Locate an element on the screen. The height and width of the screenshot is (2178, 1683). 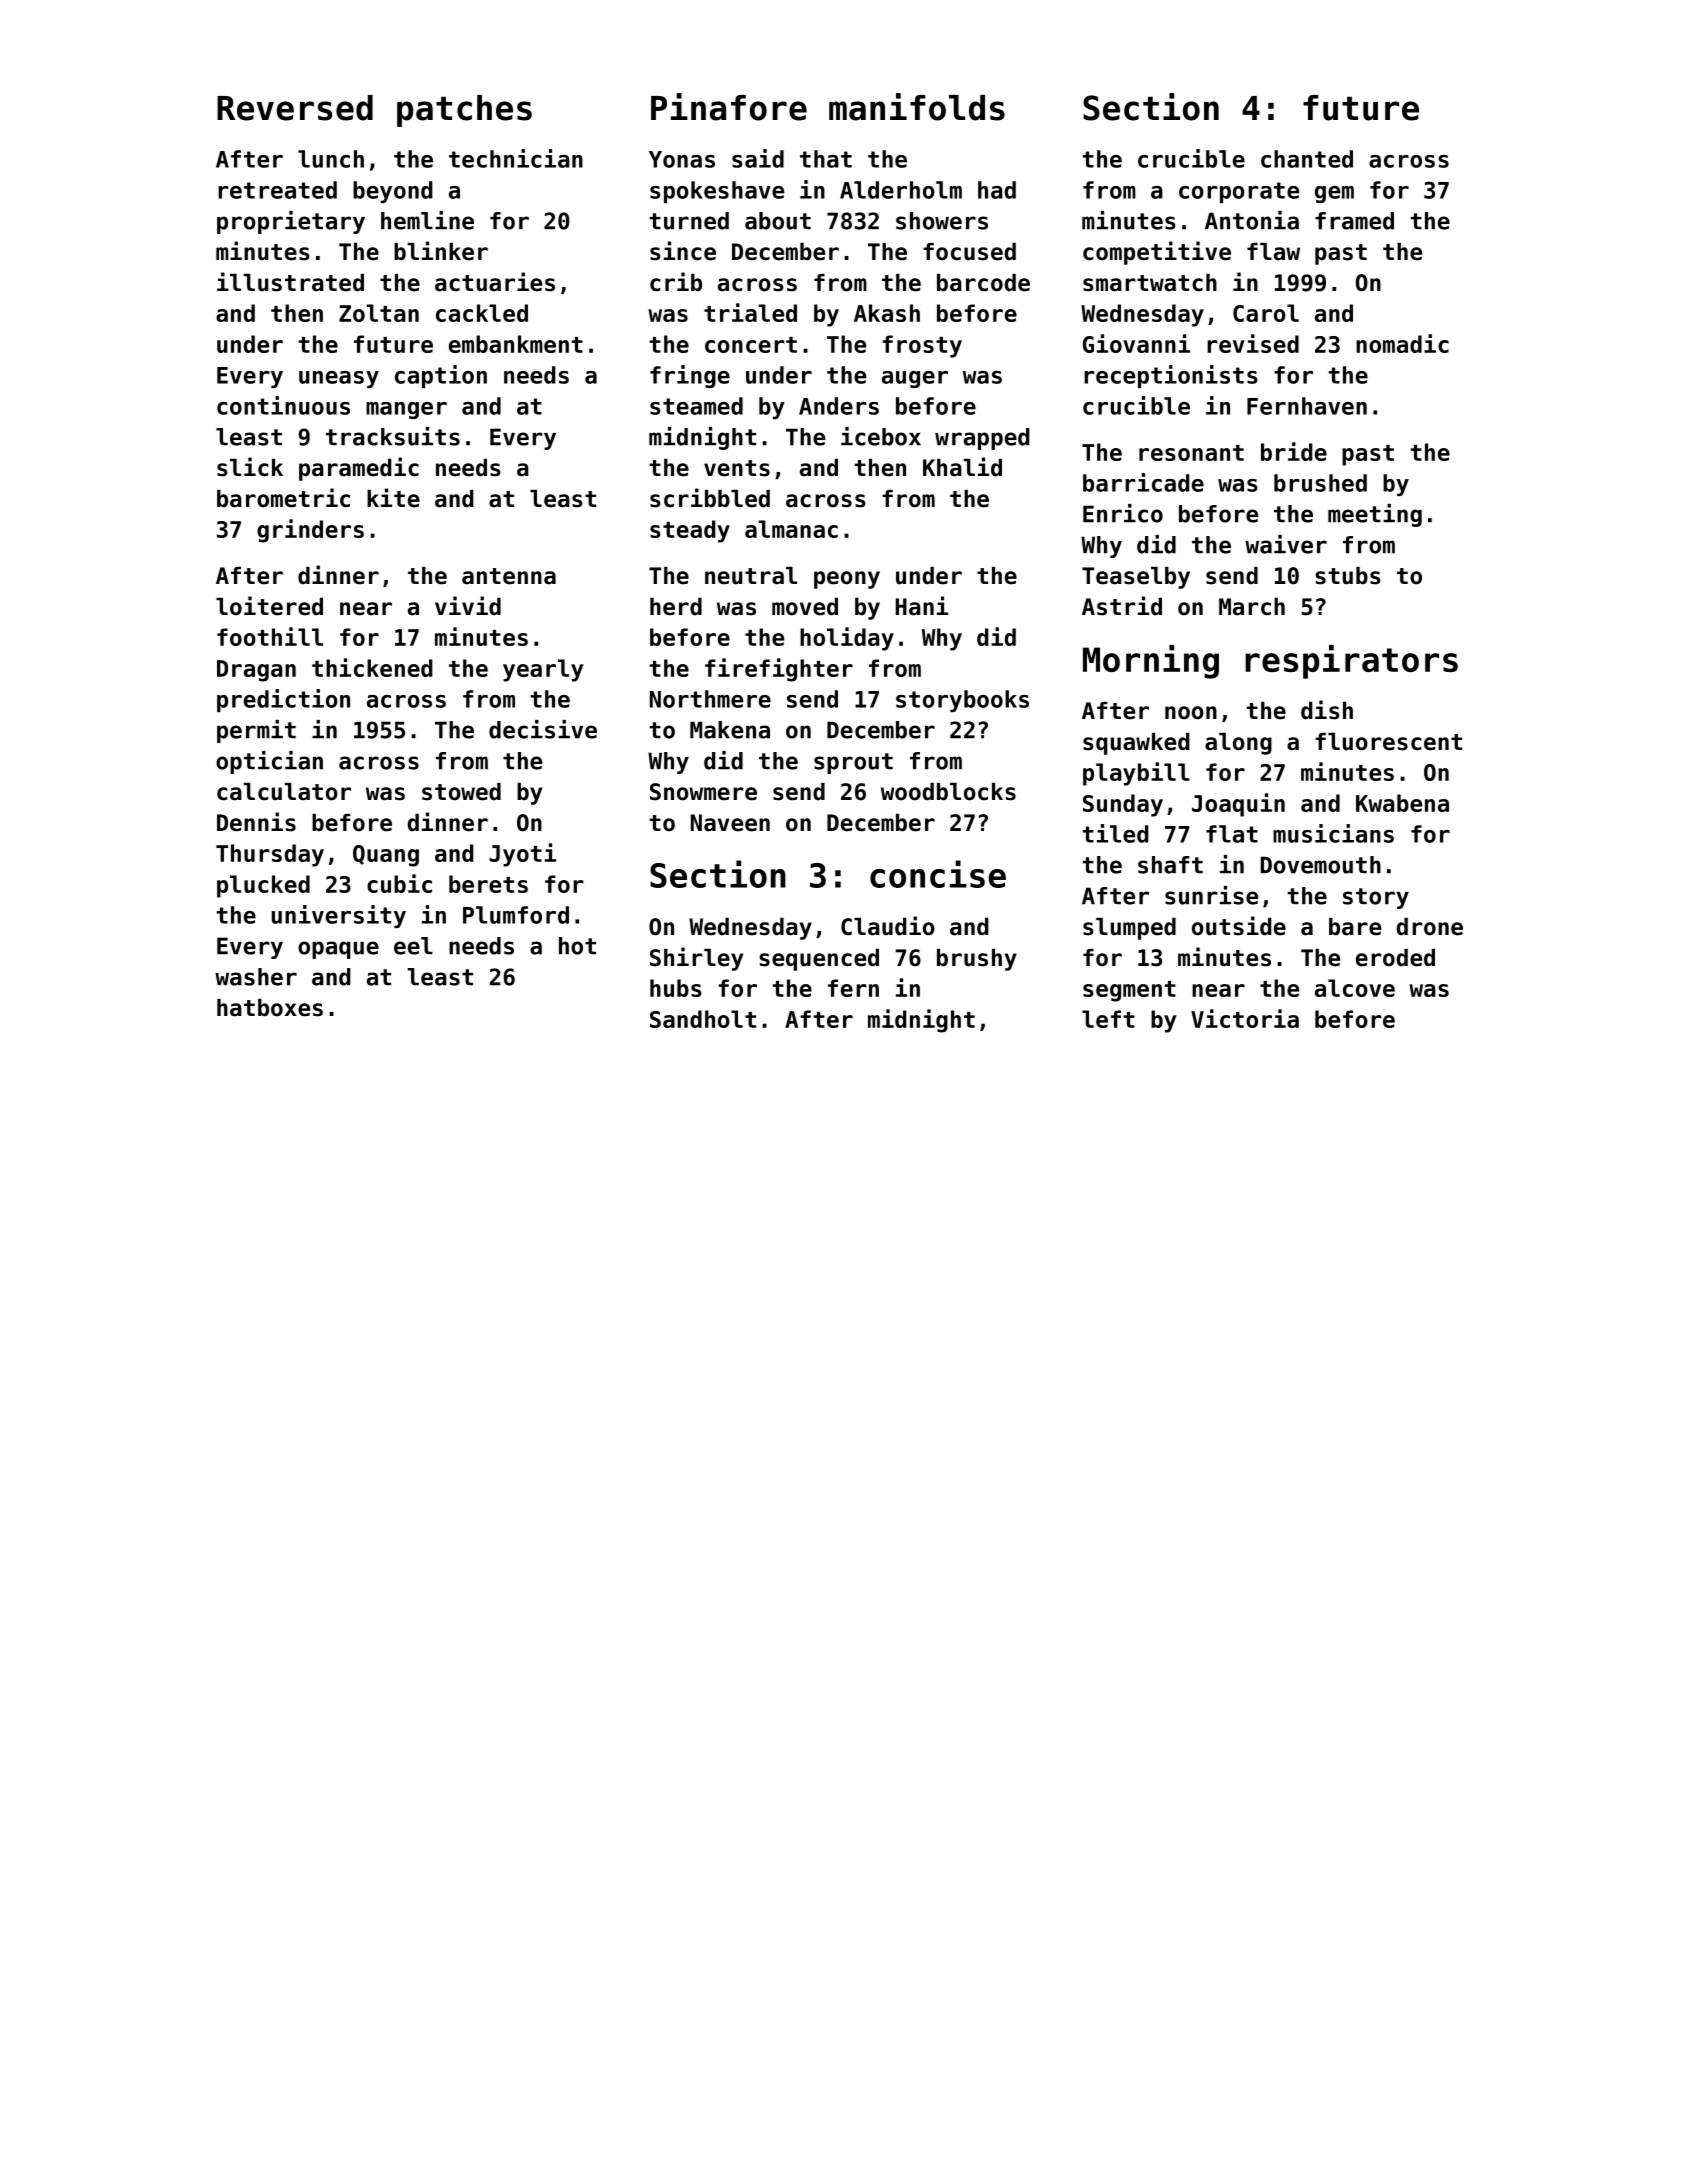
concert is located at coordinates (751, 345).
